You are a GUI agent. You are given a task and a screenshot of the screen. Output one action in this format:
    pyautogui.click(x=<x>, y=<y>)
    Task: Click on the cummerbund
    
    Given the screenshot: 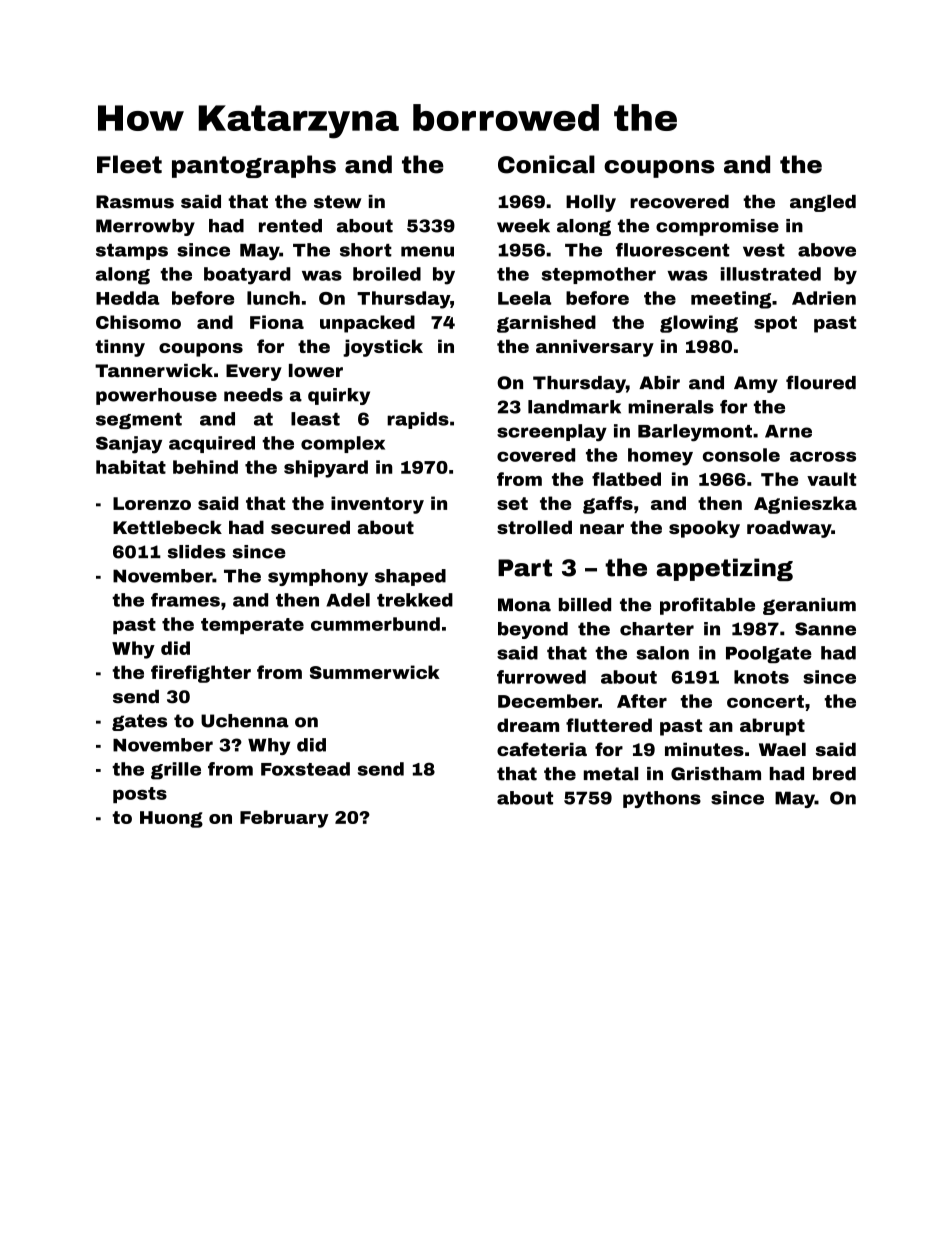 What is the action you would take?
    pyautogui.click(x=375, y=624)
